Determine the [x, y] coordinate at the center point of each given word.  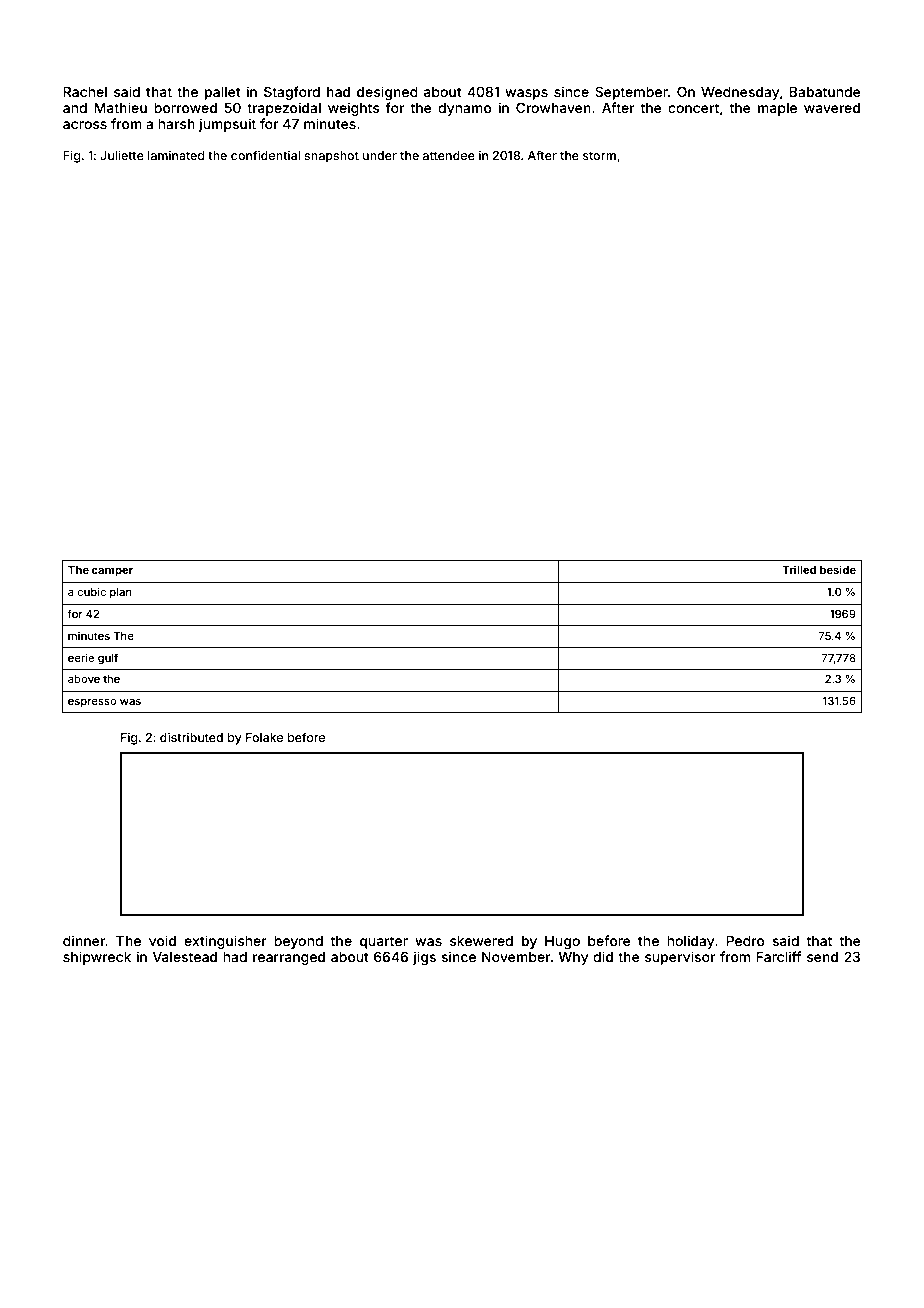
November [516, 957]
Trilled [799, 569]
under [380, 155]
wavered [832, 108]
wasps [526, 94]
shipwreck [97, 958]
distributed [191, 737]
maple [777, 109]
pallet [223, 93]
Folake [264, 737]
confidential [265, 155]
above [84, 679]
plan [121, 593]
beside [838, 569]
